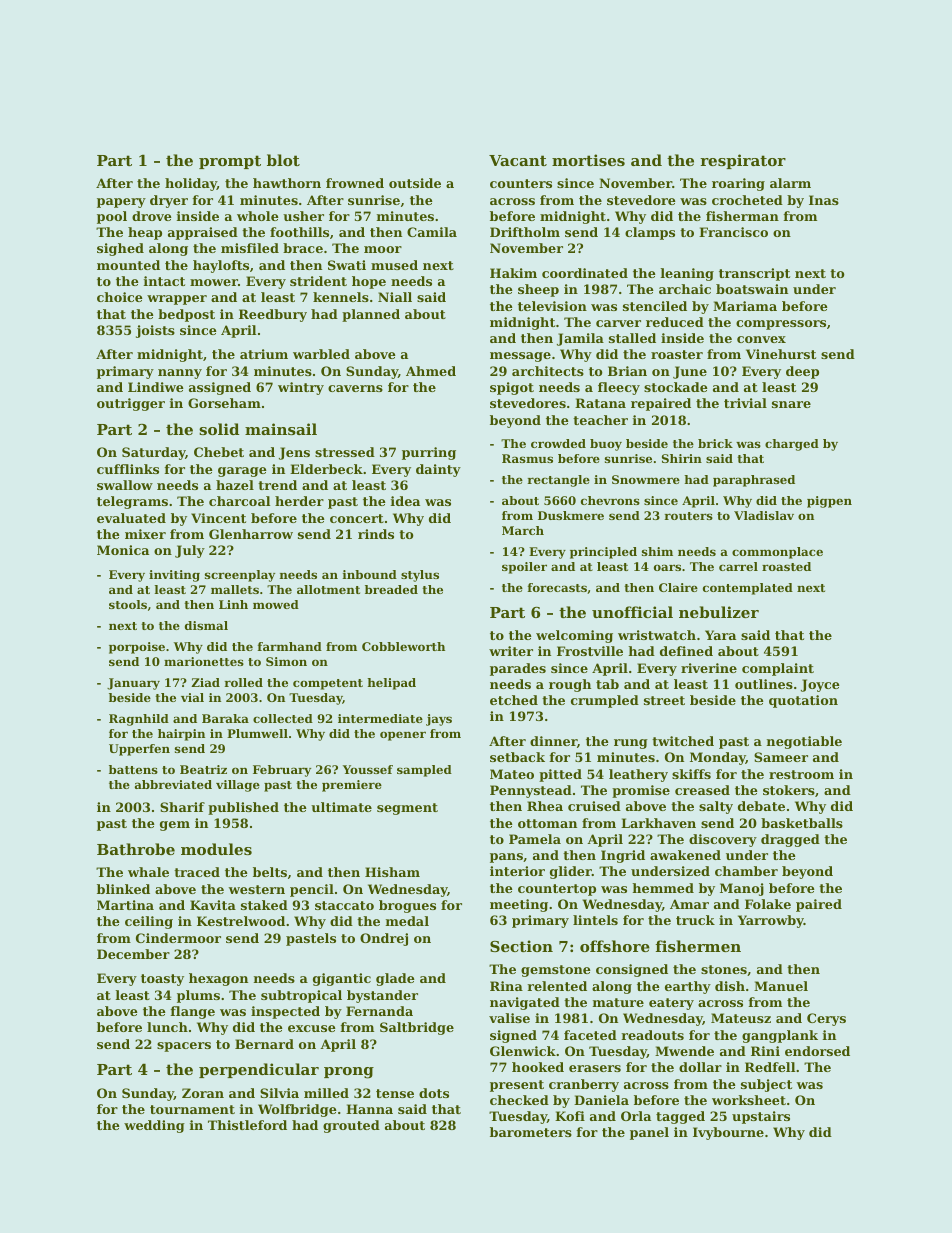 This screenshot has width=952, height=1233. I want to click on outside, so click(415, 183).
